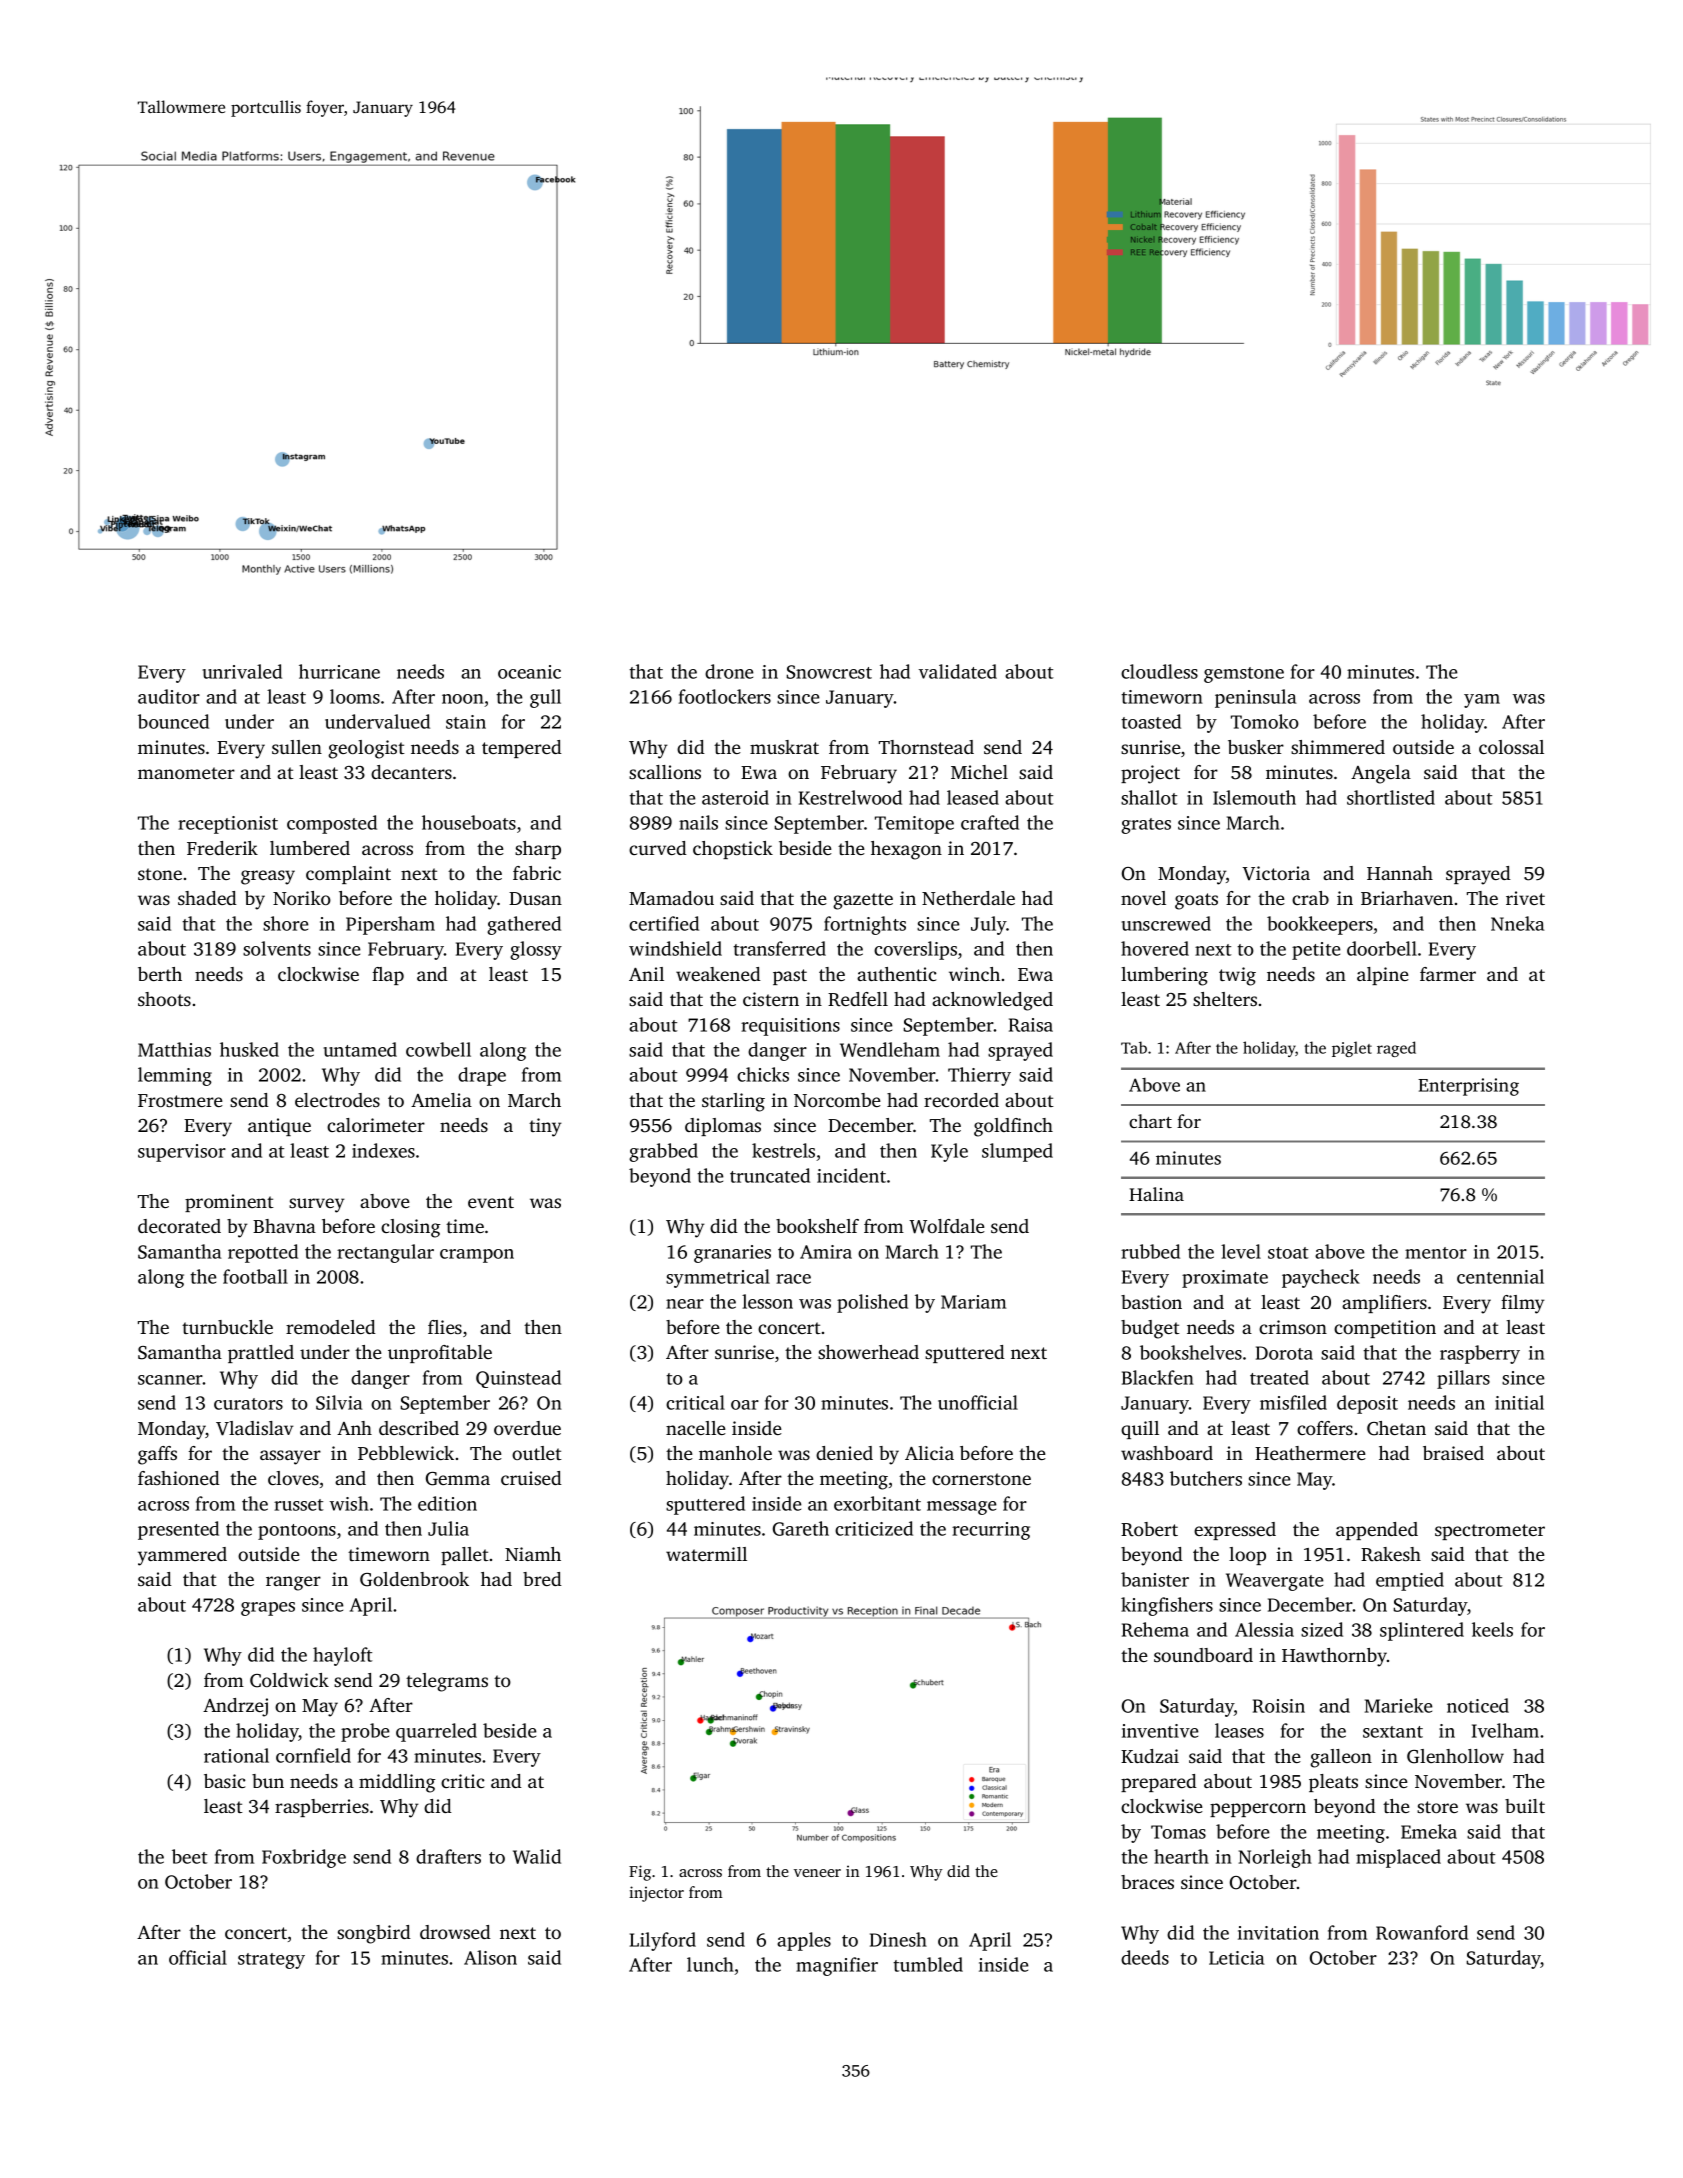 The image size is (1683, 2178). I want to click on watermill, so click(706, 1554).
